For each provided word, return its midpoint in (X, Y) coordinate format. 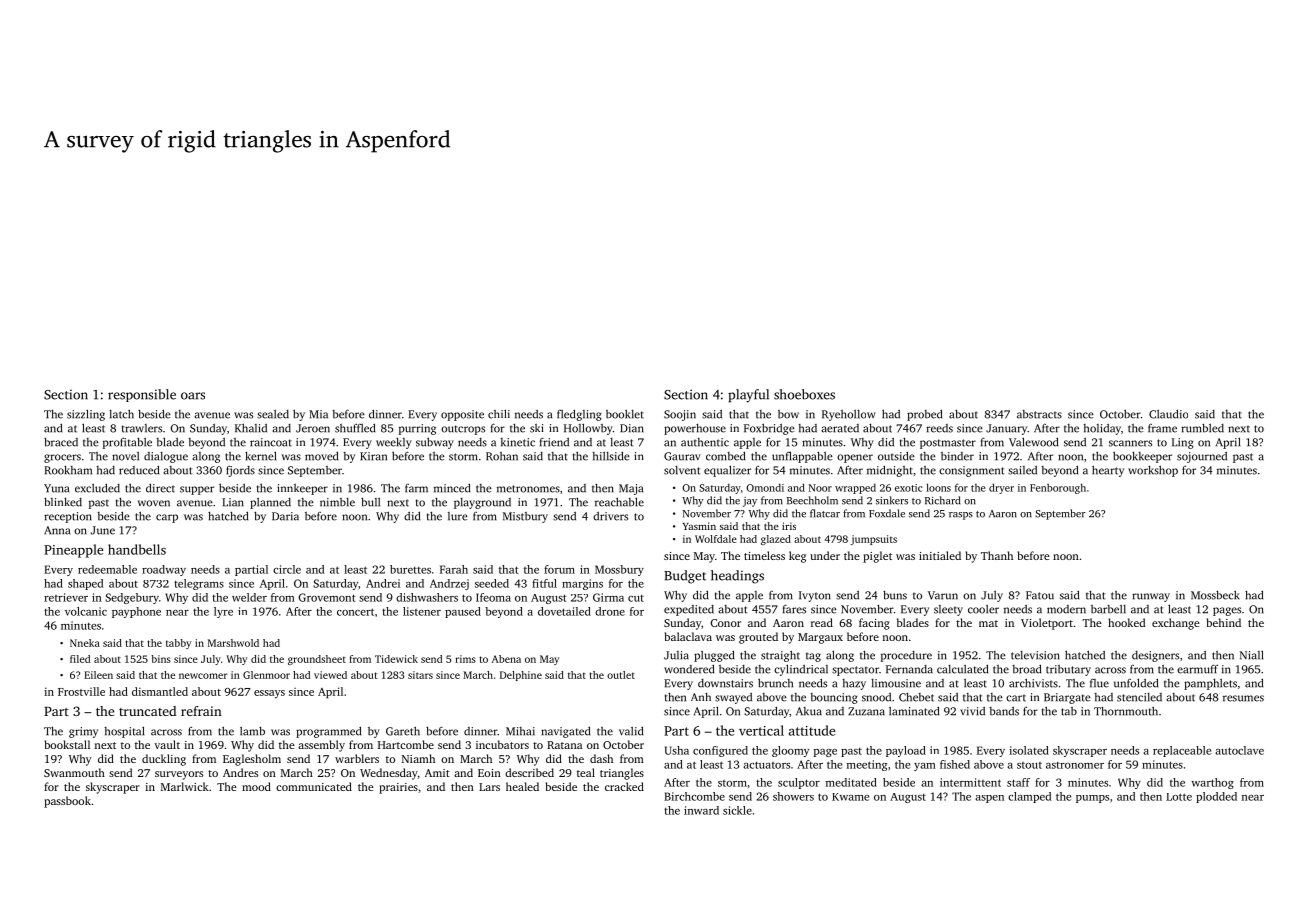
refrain (201, 711)
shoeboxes (804, 394)
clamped (1029, 797)
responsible (142, 395)
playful (748, 396)
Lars (489, 787)
